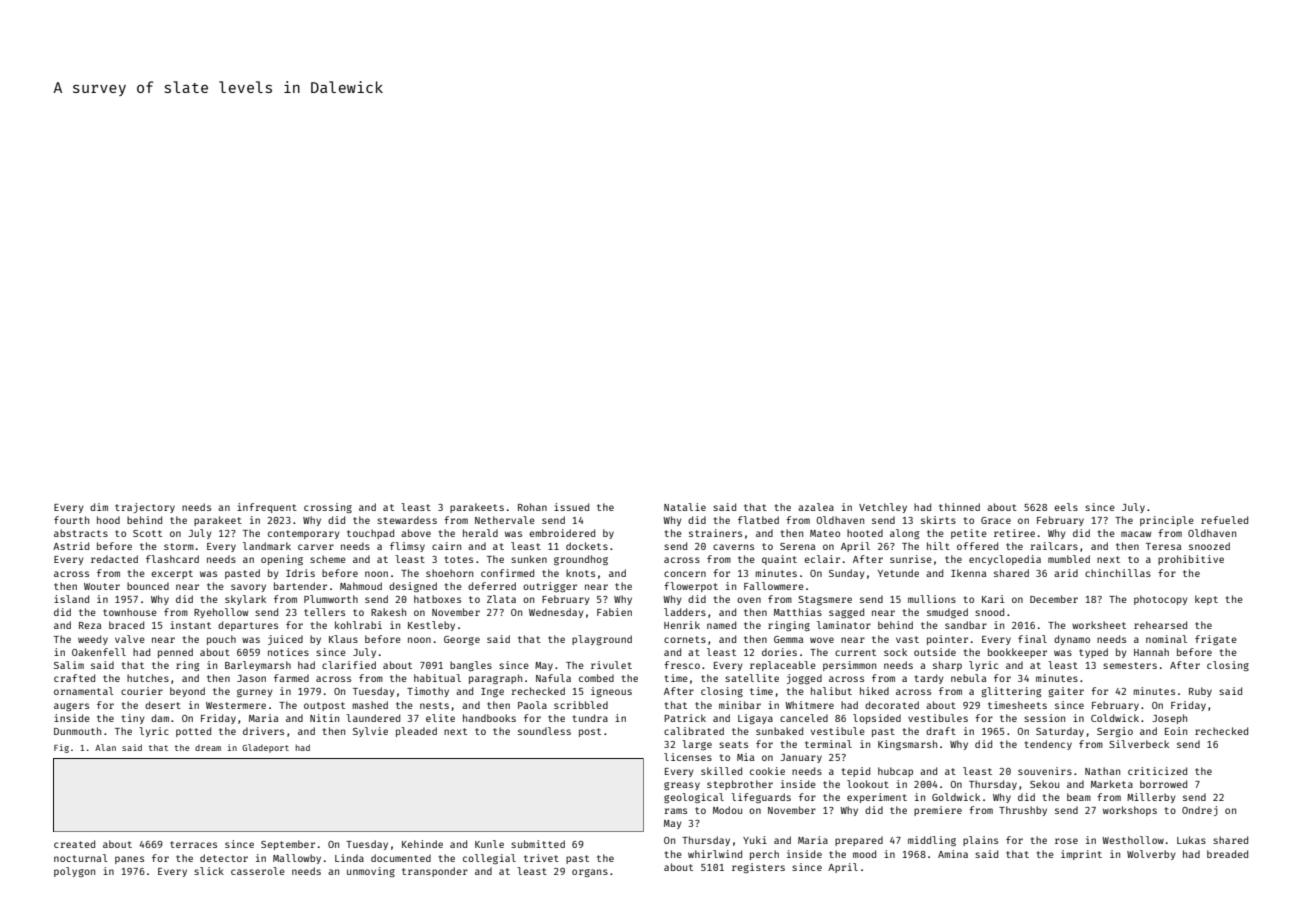 The image size is (1308, 924). Describe the element at coordinates (1163, 784) in the screenshot. I see `borrowed` at that location.
